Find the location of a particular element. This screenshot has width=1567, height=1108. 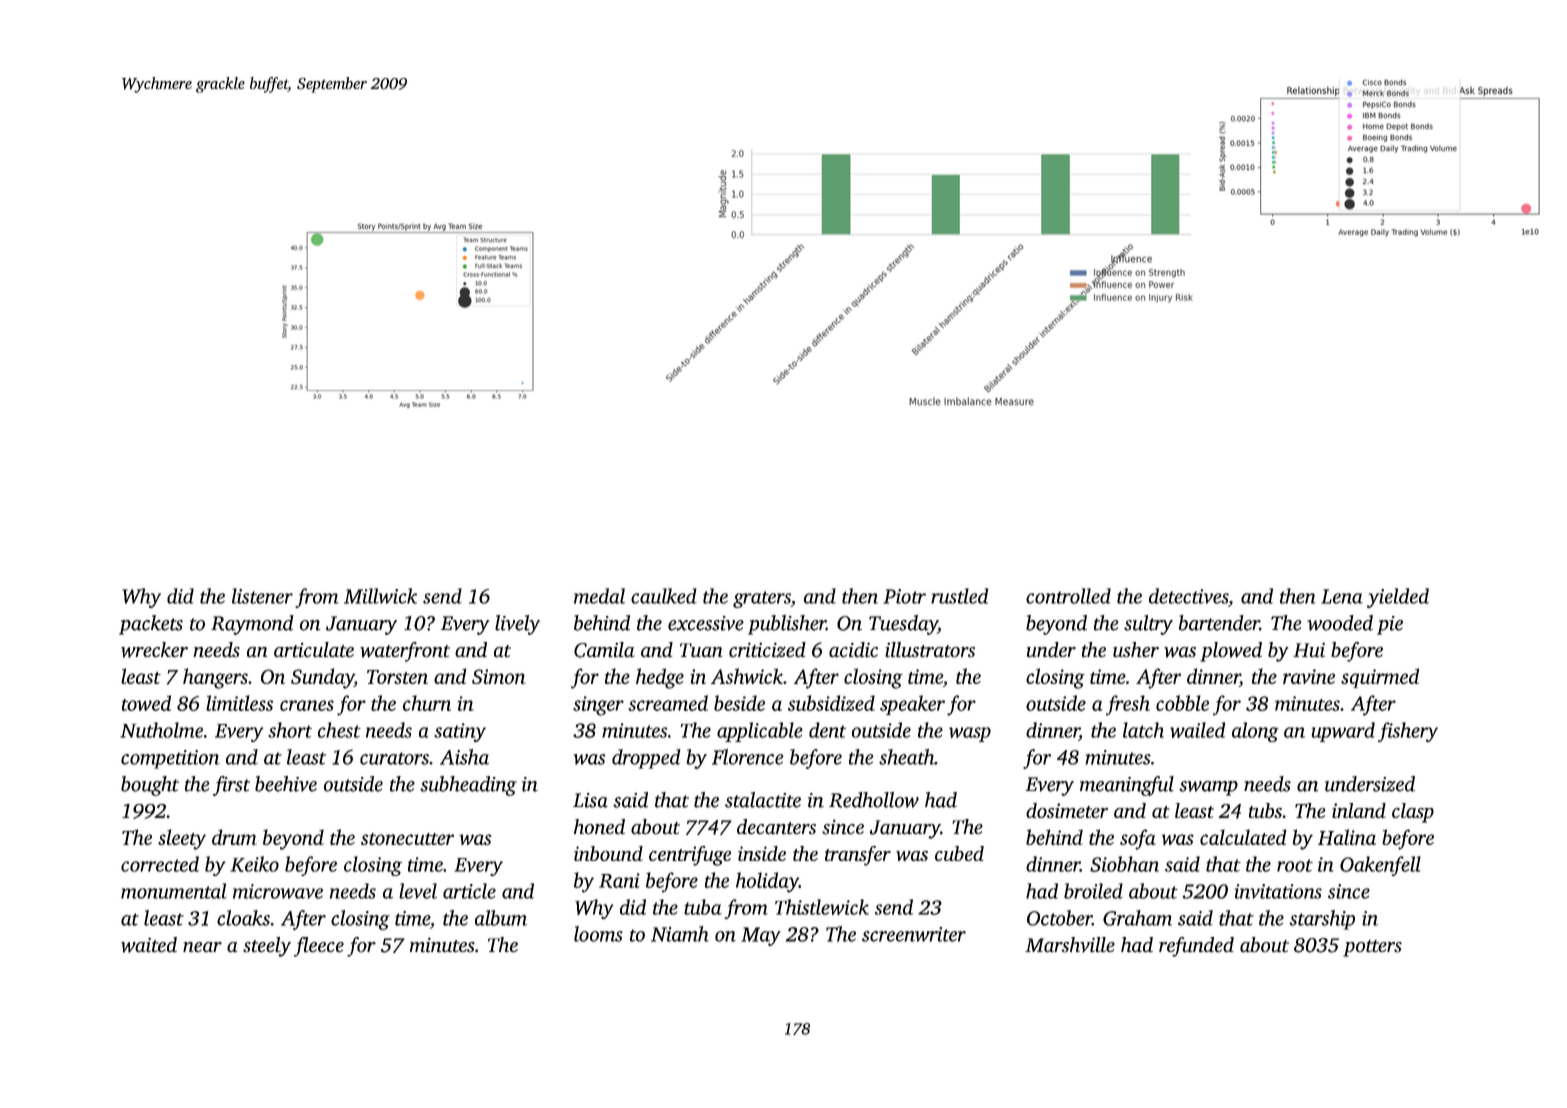

Halina is located at coordinates (1347, 837).
